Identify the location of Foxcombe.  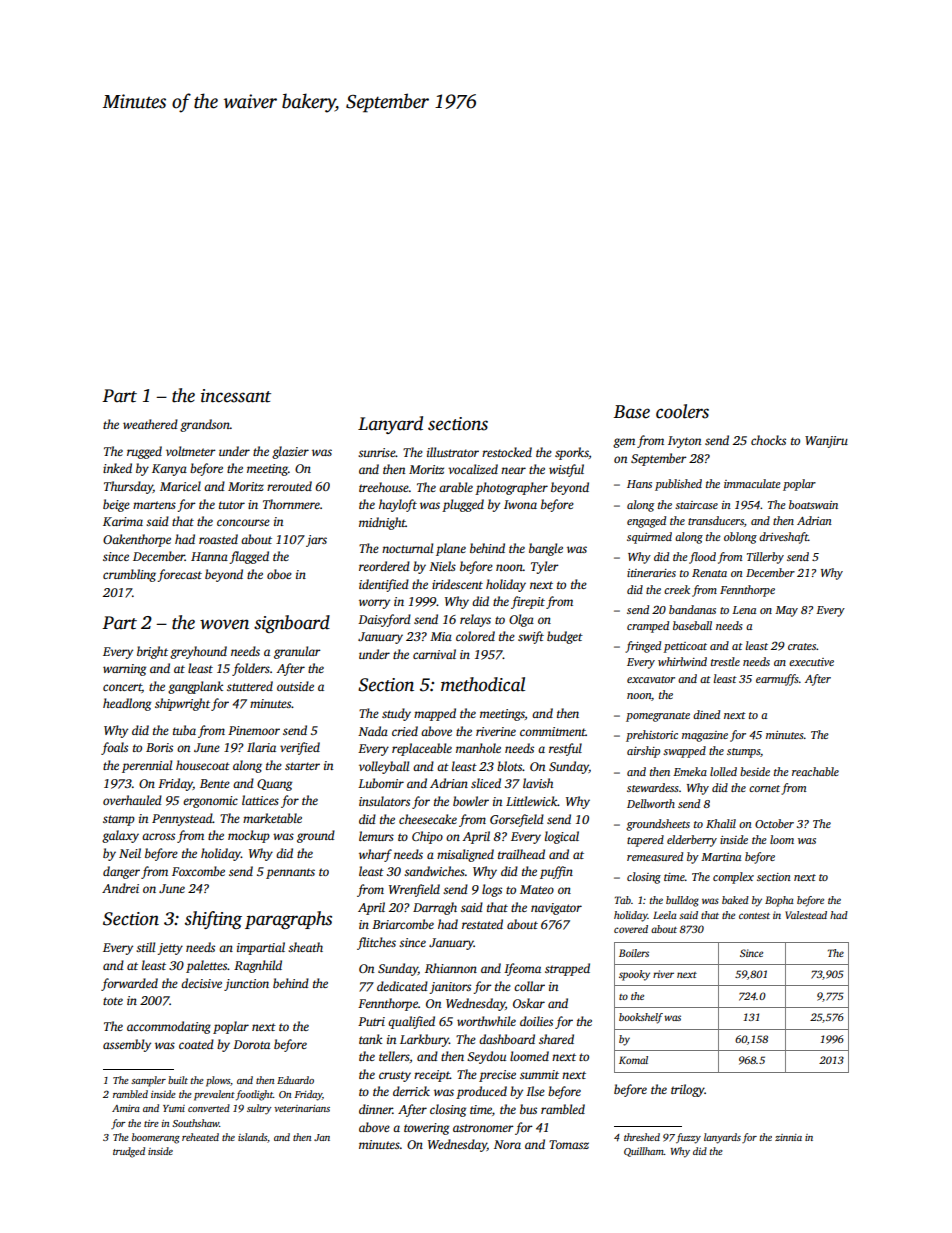
(198, 871).
